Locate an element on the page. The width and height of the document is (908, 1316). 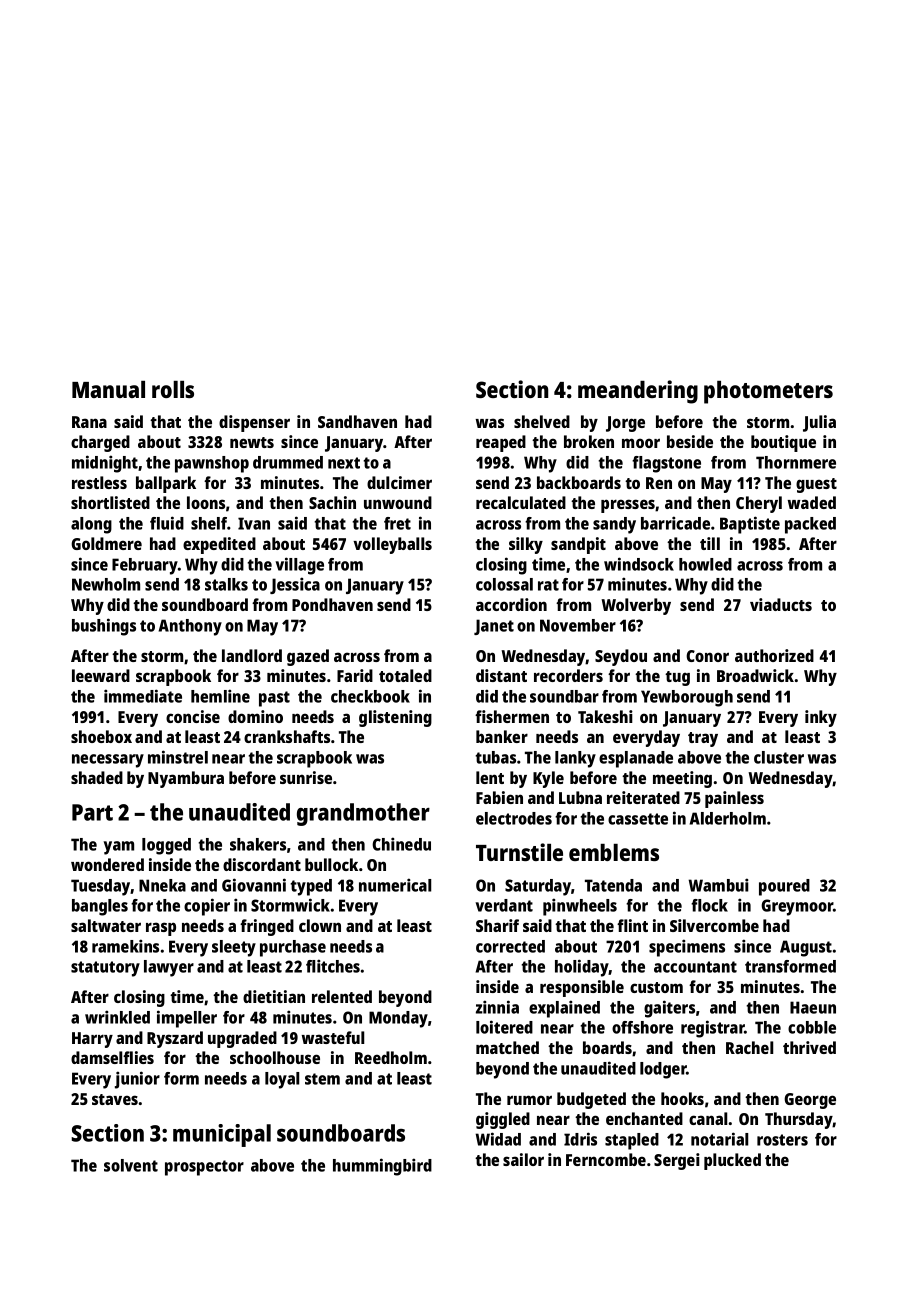
copier is located at coordinates (207, 907).
